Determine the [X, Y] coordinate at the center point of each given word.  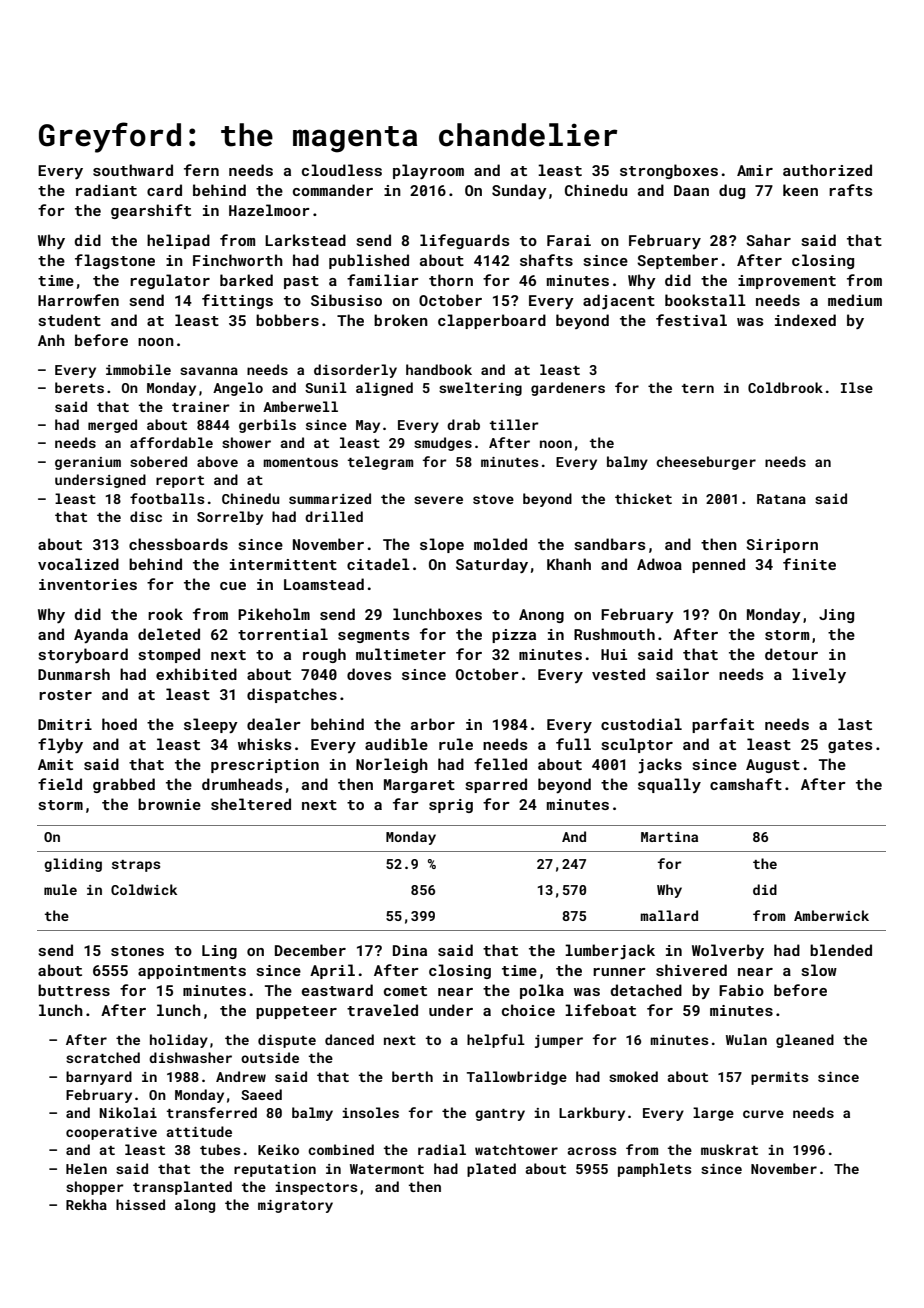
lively [819, 675]
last [855, 724]
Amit [55, 764]
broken [401, 320]
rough [324, 655]
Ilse [857, 387]
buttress [74, 990]
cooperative [111, 1133]
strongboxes [669, 171]
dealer [274, 724]
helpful [496, 1041]
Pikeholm [274, 614]
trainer [201, 407]
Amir [755, 170]
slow [819, 970]
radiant [106, 190]
